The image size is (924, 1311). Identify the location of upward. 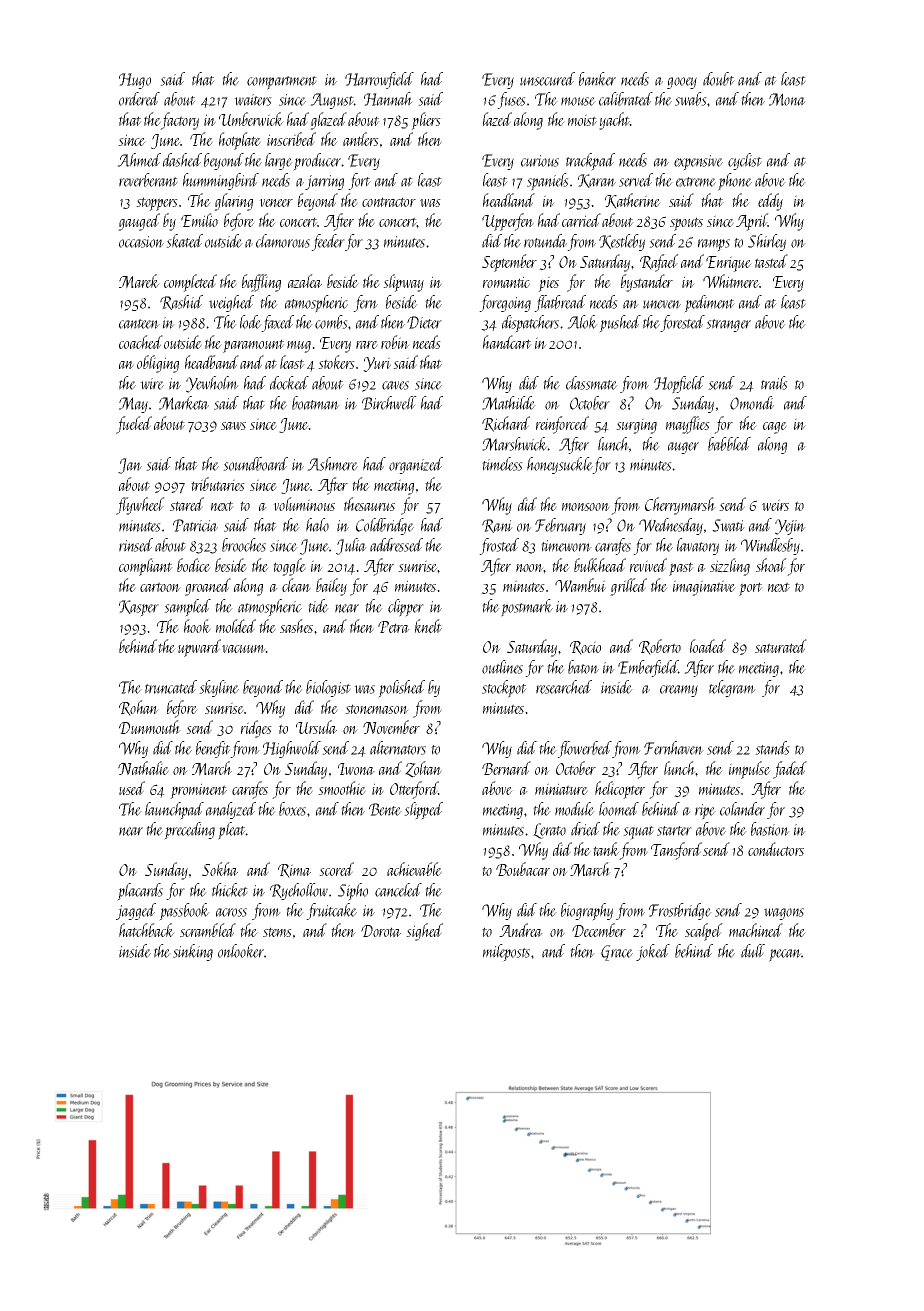
(199, 648).
